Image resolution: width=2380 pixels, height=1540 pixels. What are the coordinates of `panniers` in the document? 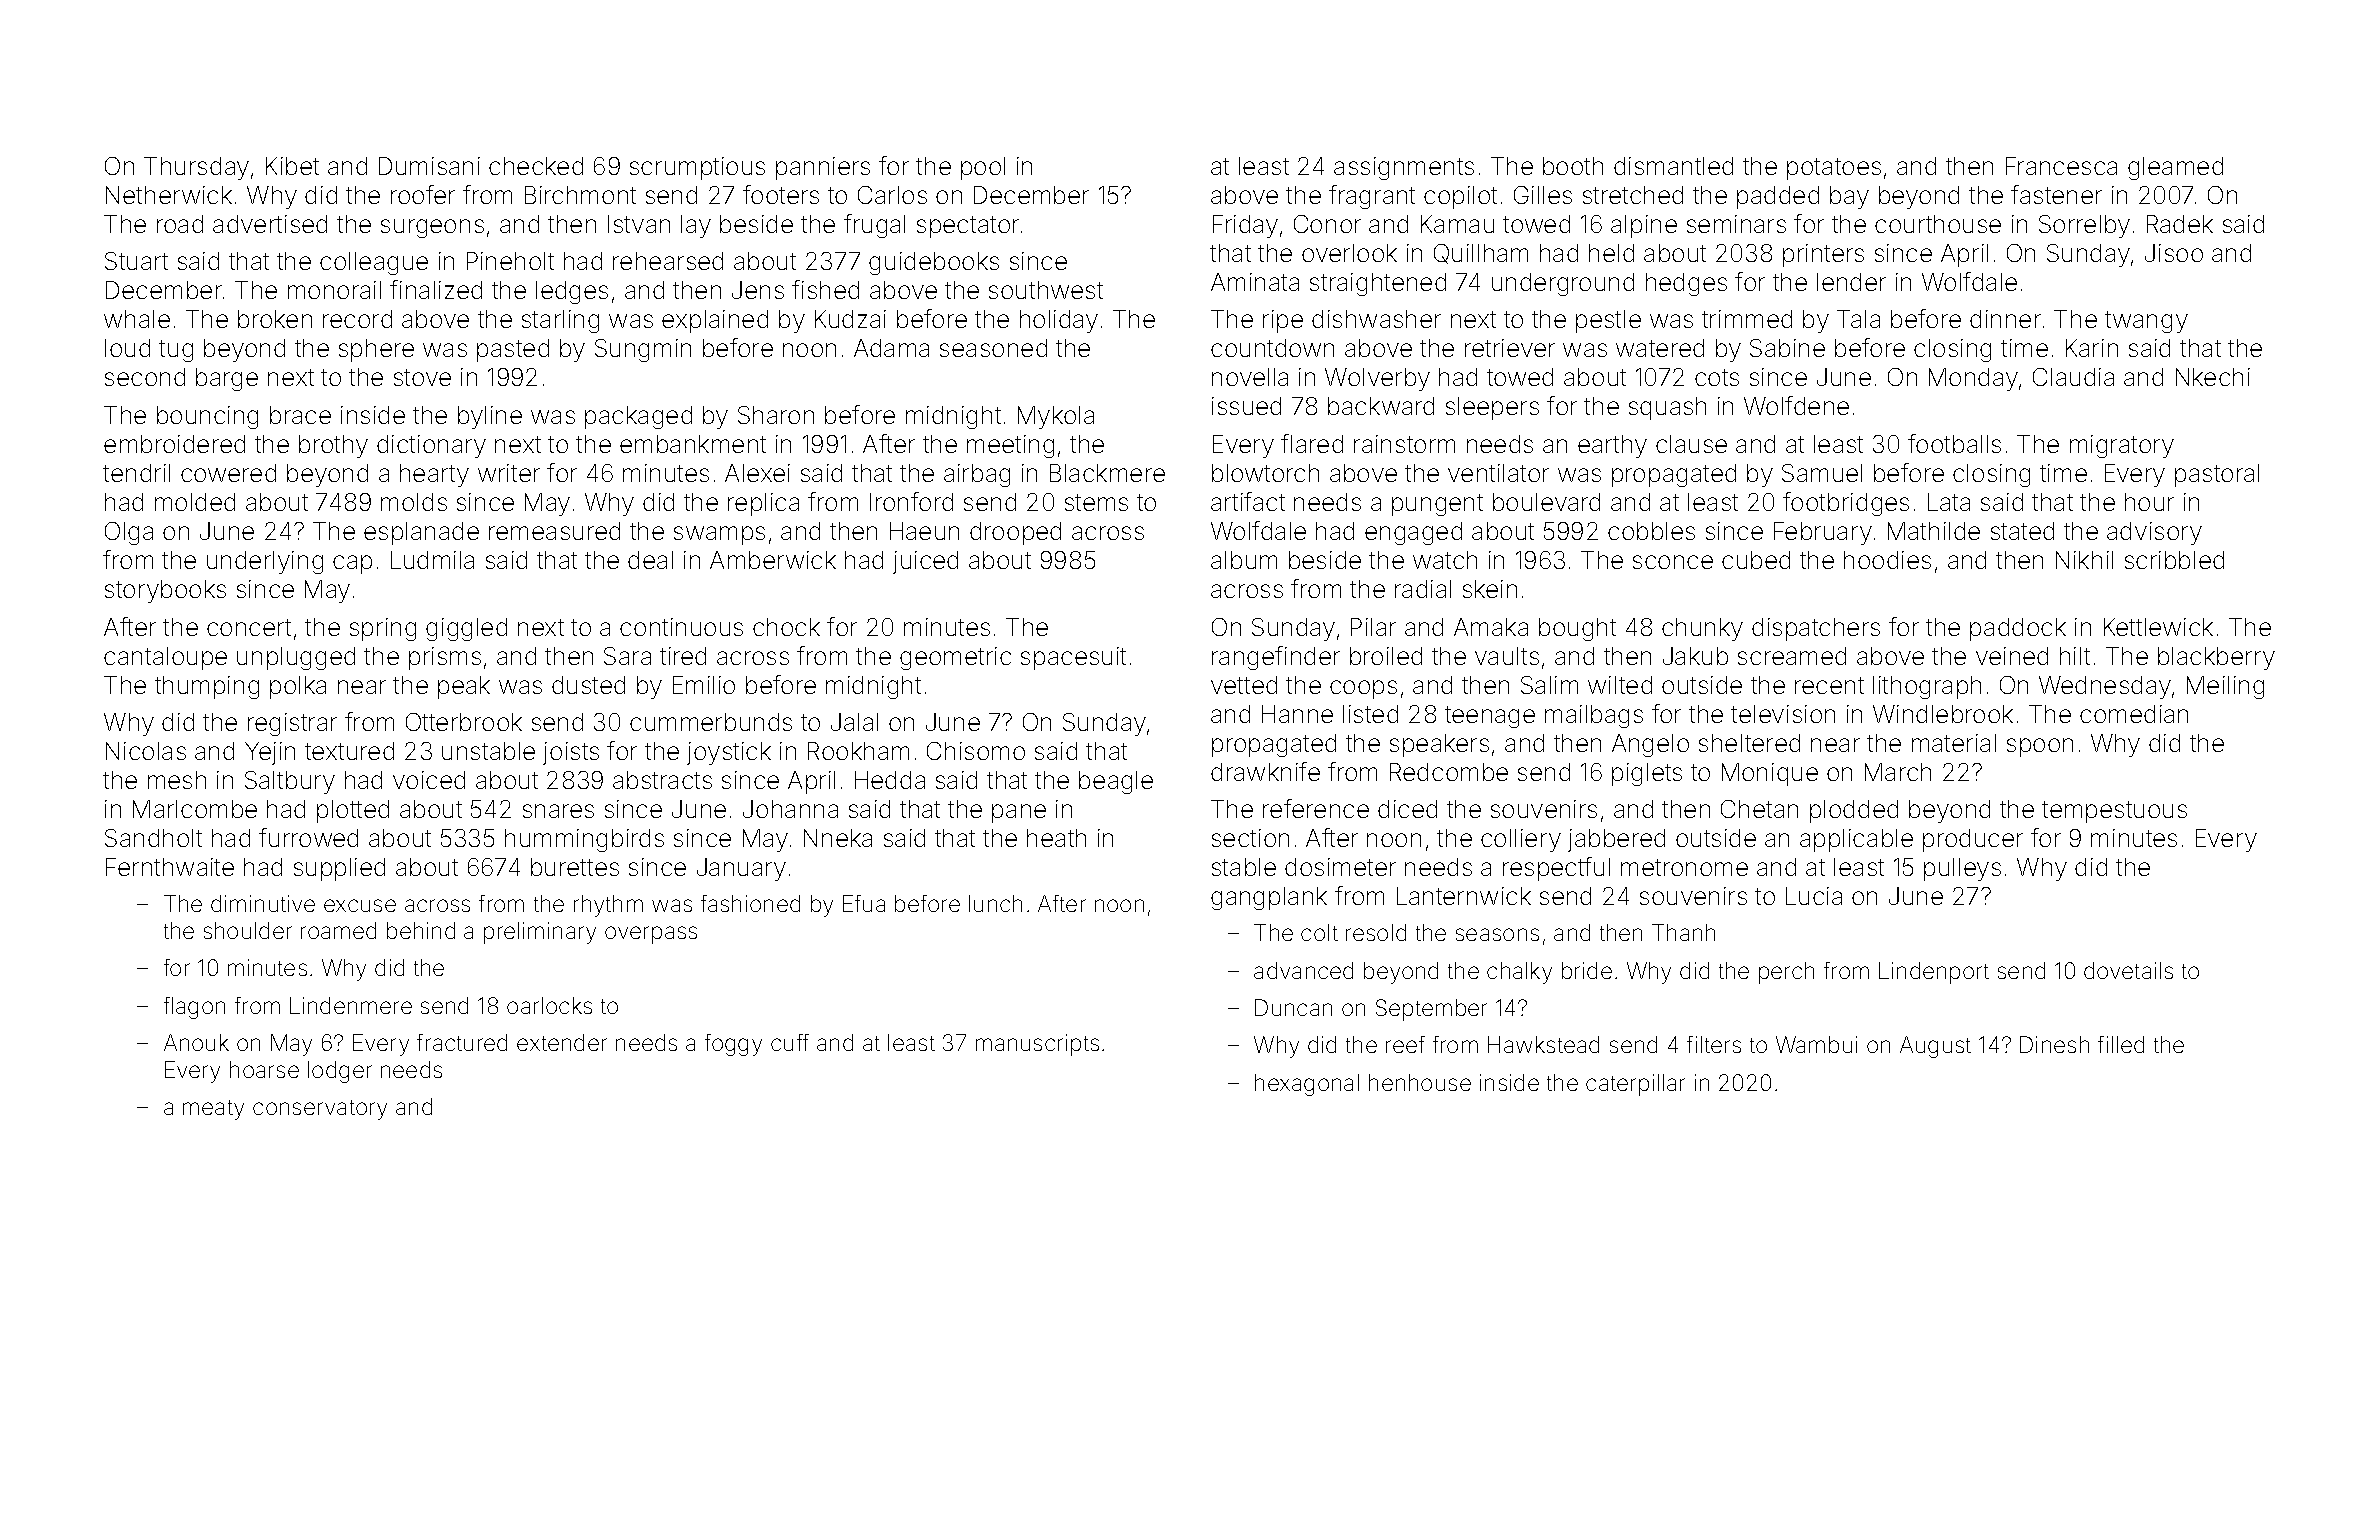 It's located at (823, 168).
